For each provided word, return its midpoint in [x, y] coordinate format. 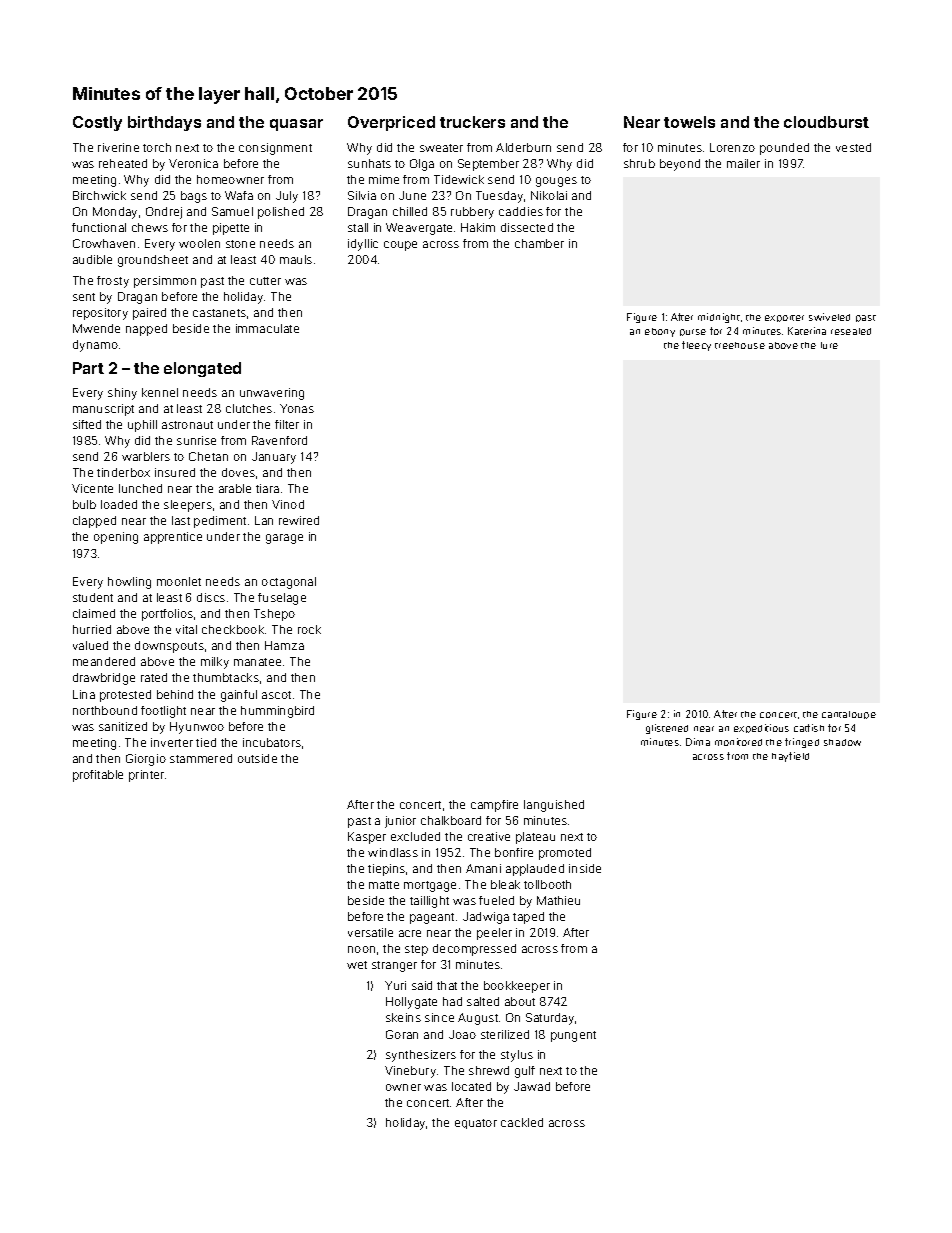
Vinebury [410, 1072]
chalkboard [451, 820]
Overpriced [391, 123]
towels [689, 122]
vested [853, 147]
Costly [97, 123]
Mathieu [558, 900]
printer [146, 776]
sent [84, 297]
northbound [105, 710]
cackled [522, 1122]
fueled [496, 900]
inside [585, 868]
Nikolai [549, 195]
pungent [573, 1036]
